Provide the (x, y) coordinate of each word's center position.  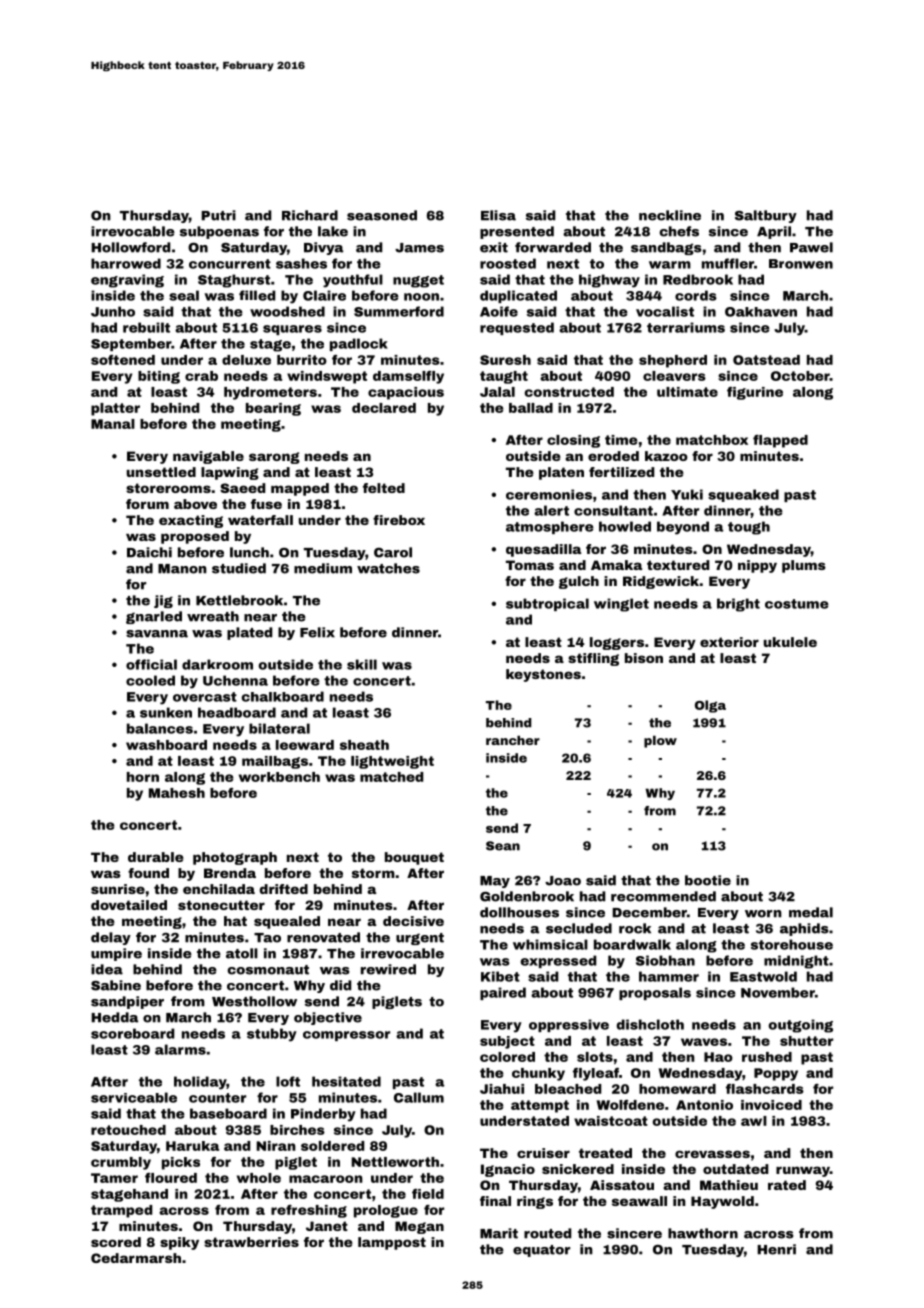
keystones (543, 675)
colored (507, 1057)
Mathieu (729, 1185)
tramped (121, 1211)
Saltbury (766, 216)
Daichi (149, 552)
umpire (116, 954)
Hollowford (130, 247)
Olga (710, 706)
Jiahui (502, 1089)
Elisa (498, 215)
